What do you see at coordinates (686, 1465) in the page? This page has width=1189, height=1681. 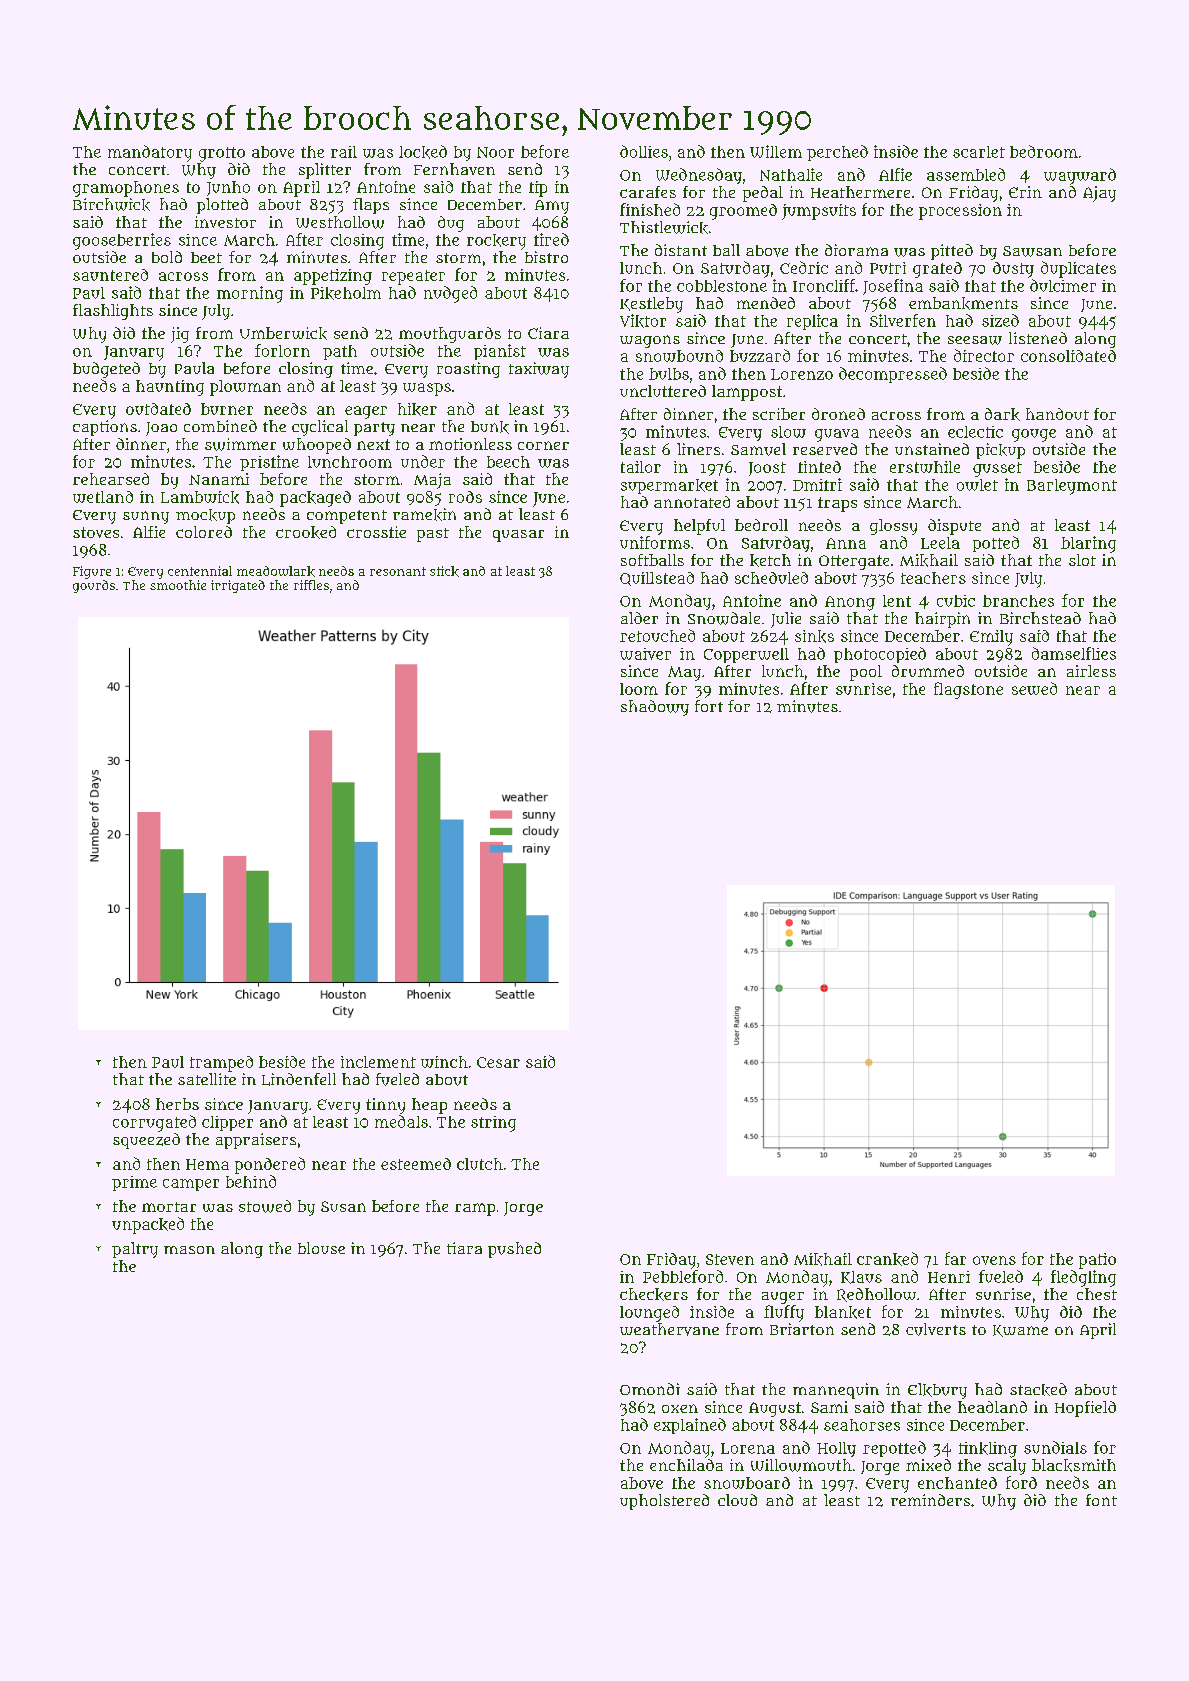 I see `enchilada` at bounding box center [686, 1465].
